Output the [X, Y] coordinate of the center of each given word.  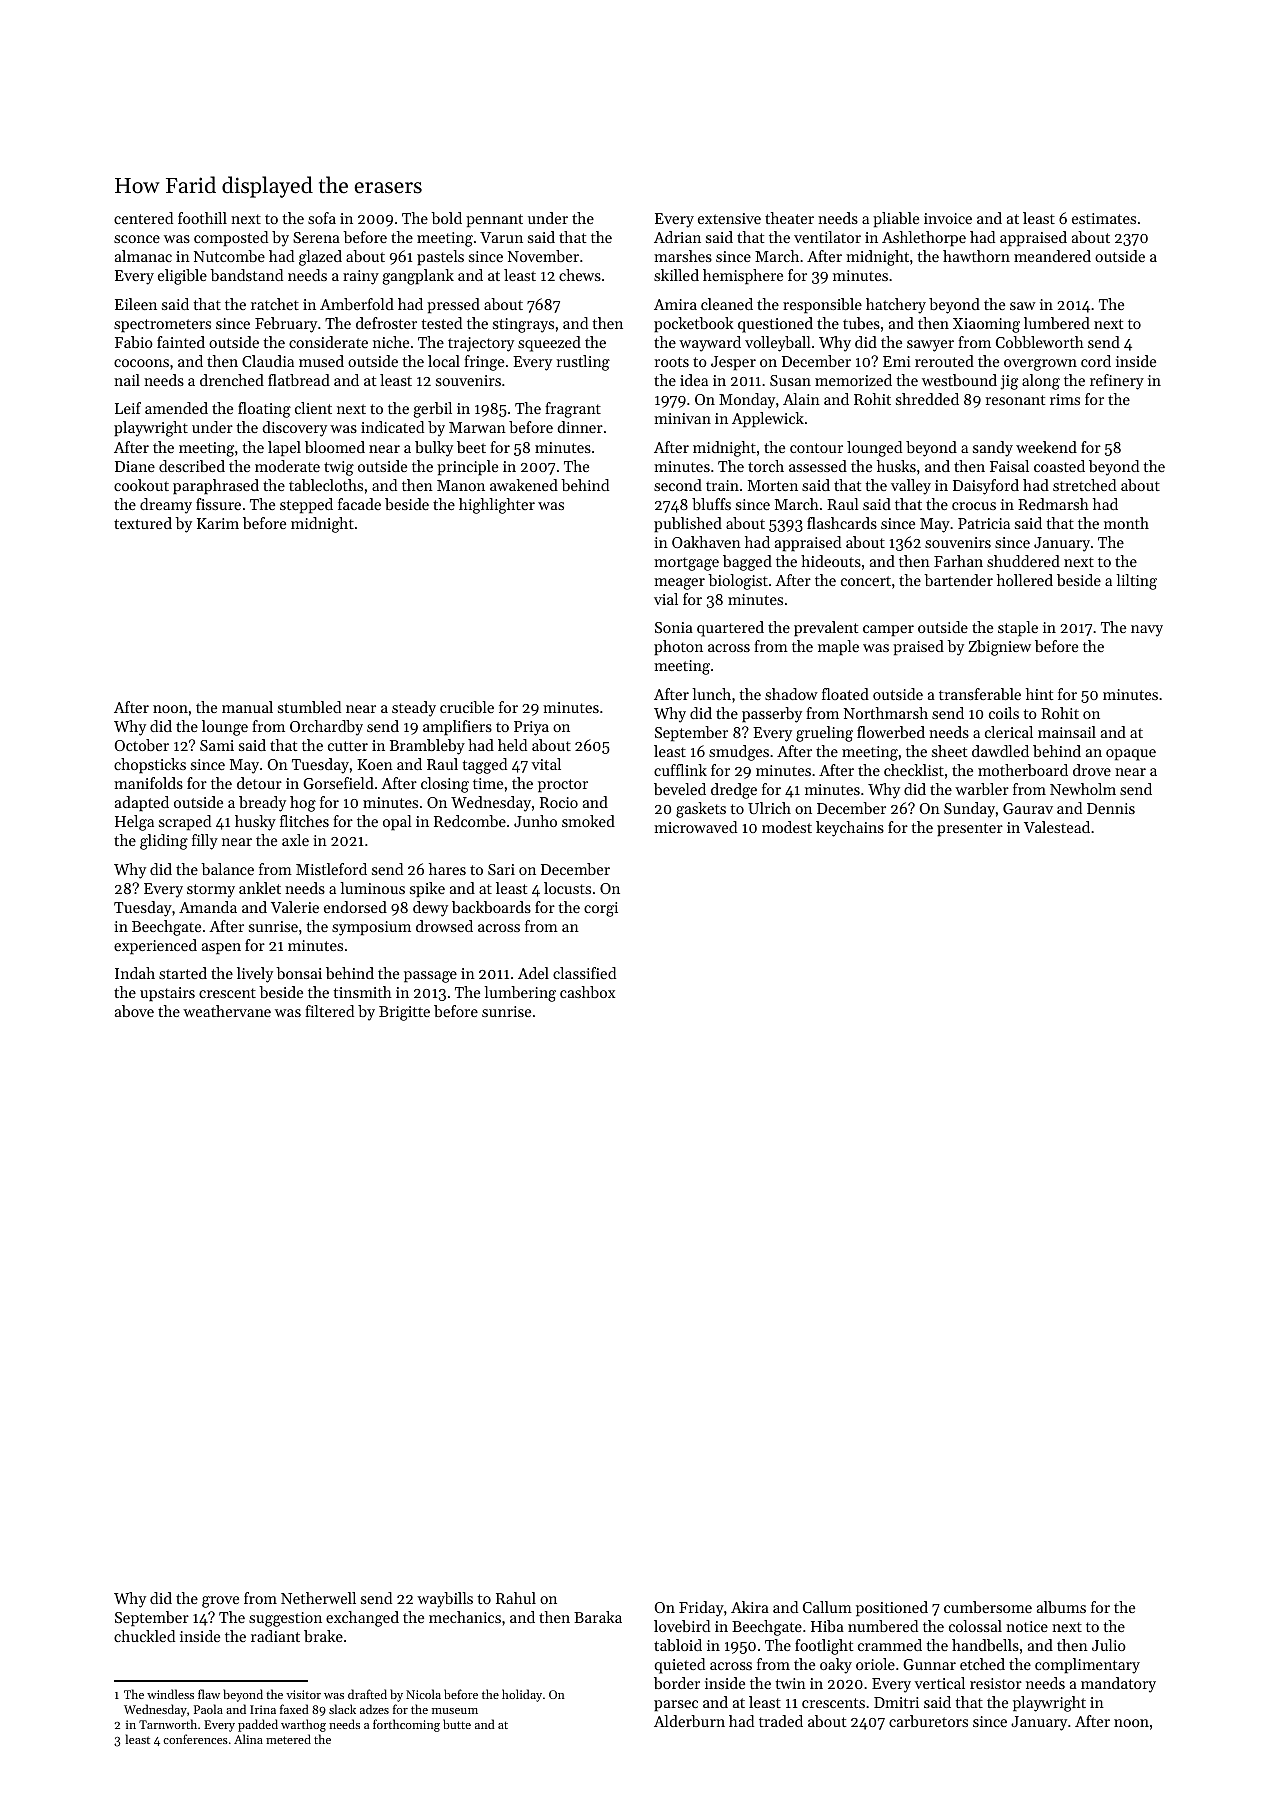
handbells [985, 1645]
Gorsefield [338, 783]
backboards [491, 907]
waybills [445, 1600]
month [1126, 523]
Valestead [1057, 827]
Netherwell [318, 1598]
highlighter [497, 506]
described [192, 466]
